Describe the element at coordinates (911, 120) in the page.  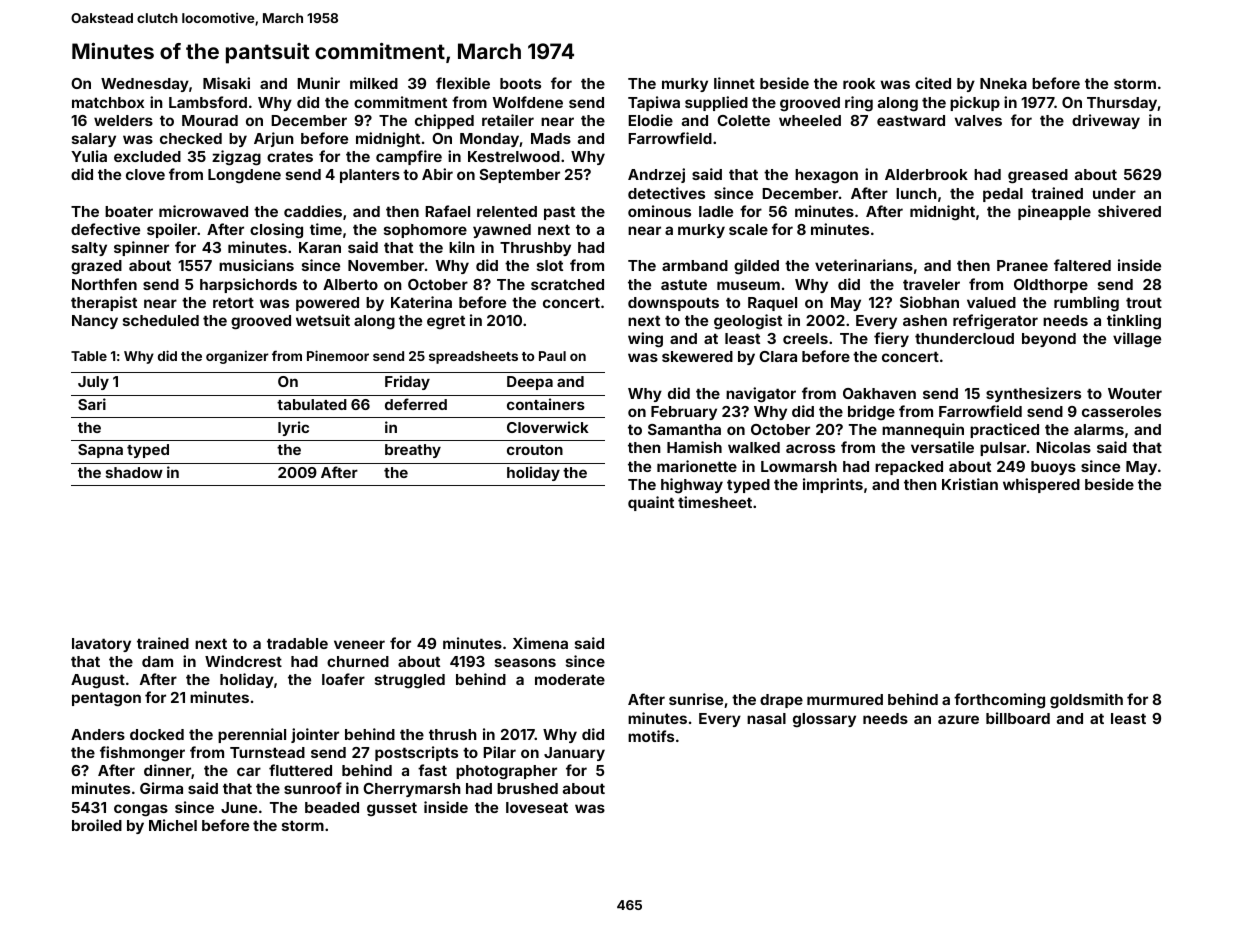
I see `eastward` at that location.
